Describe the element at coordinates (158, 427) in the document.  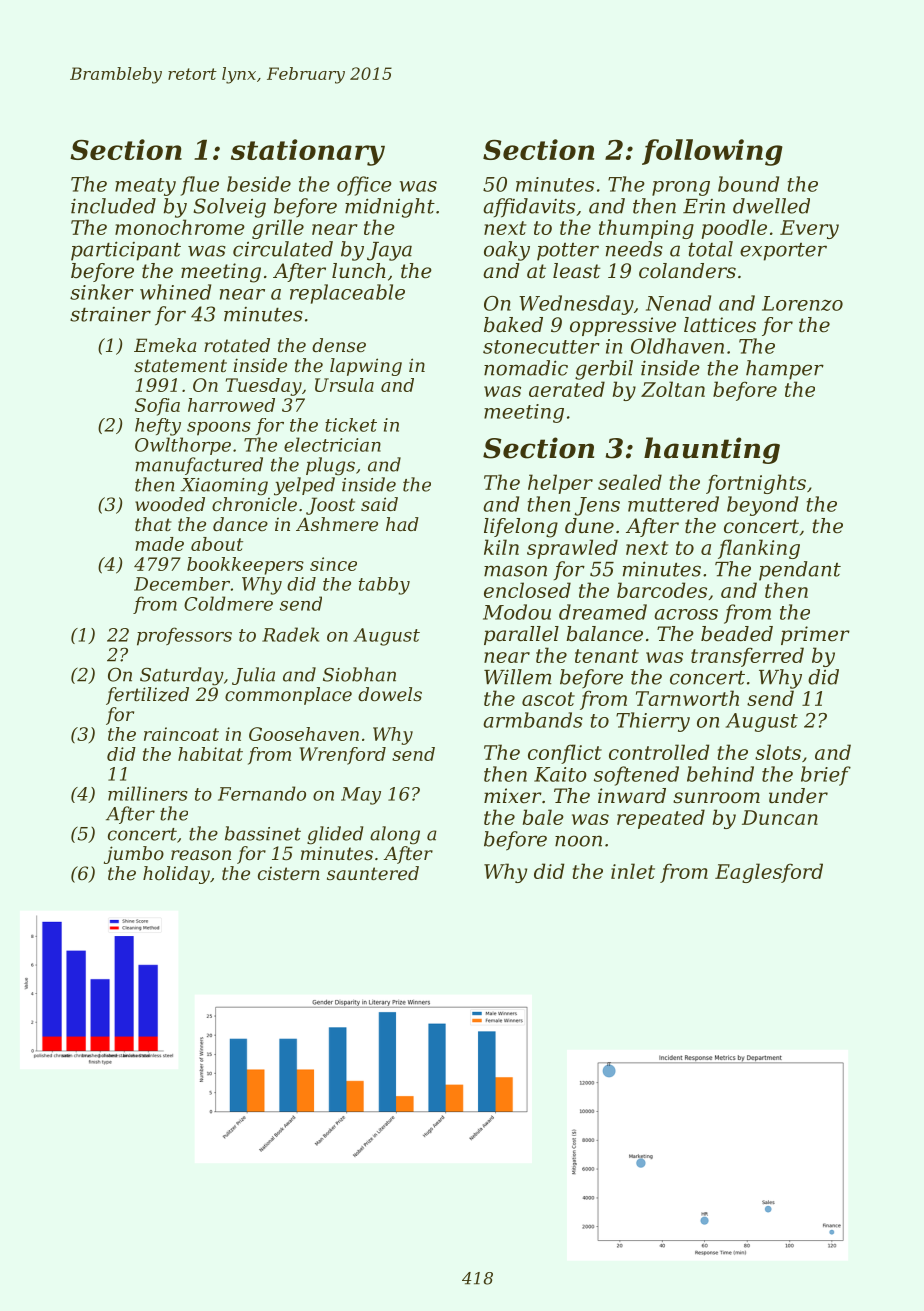
I see `hefty` at that location.
